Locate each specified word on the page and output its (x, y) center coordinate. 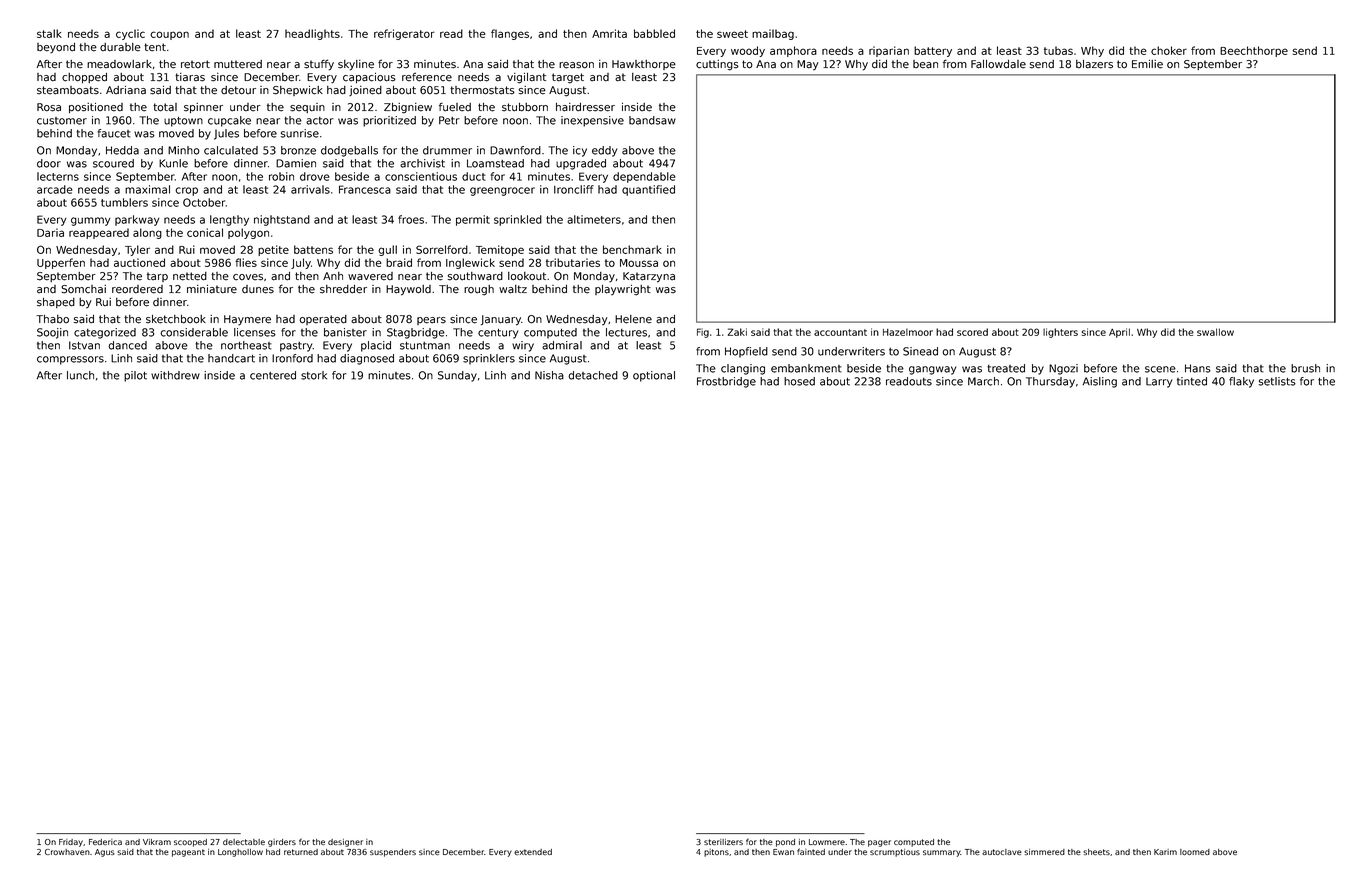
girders (282, 843)
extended (533, 852)
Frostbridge (726, 382)
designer (345, 843)
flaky (1241, 382)
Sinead (920, 351)
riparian (889, 51)
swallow (1215, 332)
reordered (137, 289)
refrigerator (404, 34)
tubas (1058, 50)
